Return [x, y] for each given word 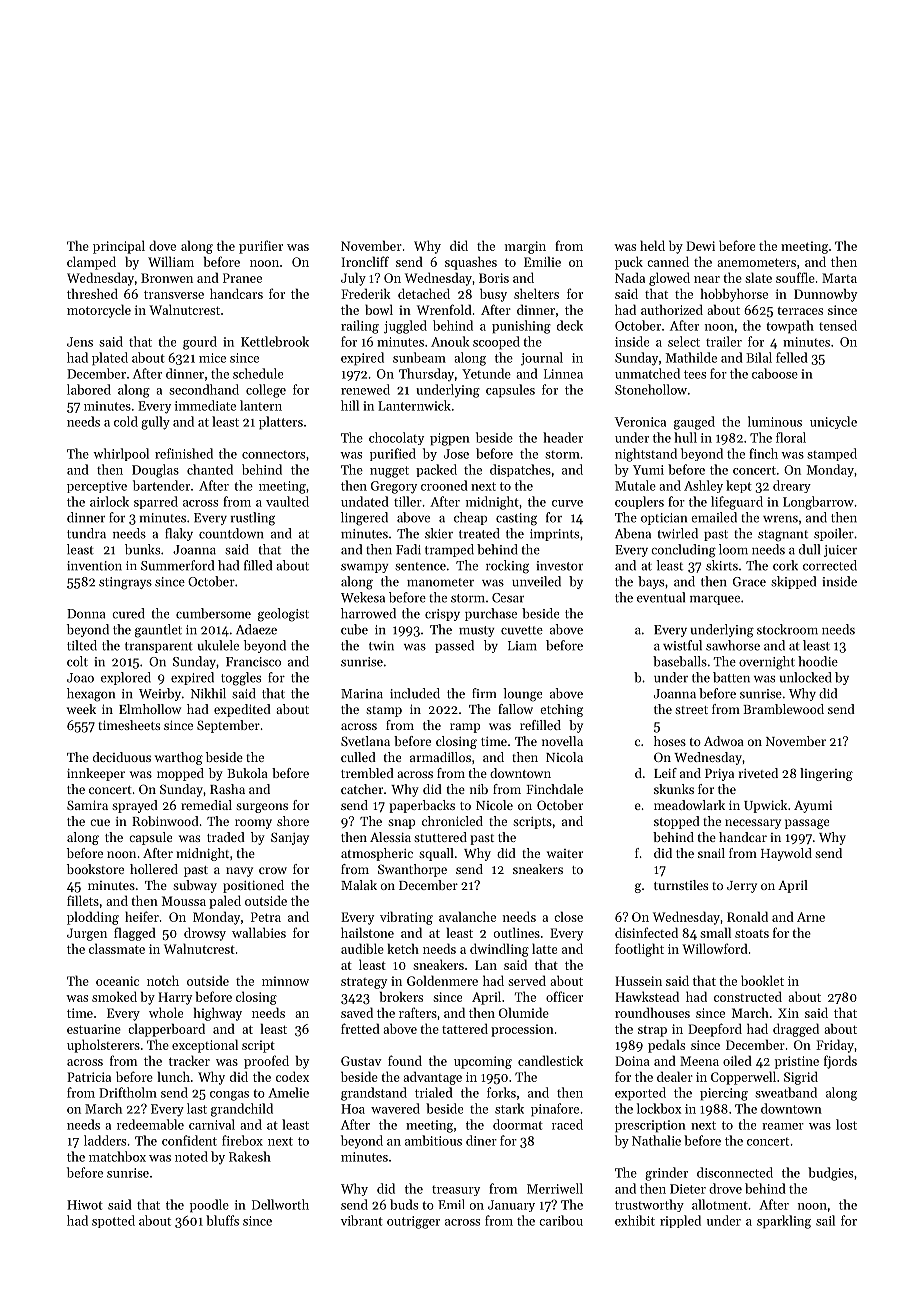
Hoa [353, 1109]
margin [525, 247]
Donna [86, 614]
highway [218, 1014]
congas [229, 1096]
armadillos [440, 757]
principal [119, 247]
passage [807, 824]
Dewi [700, 246]
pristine [797, 1062]
